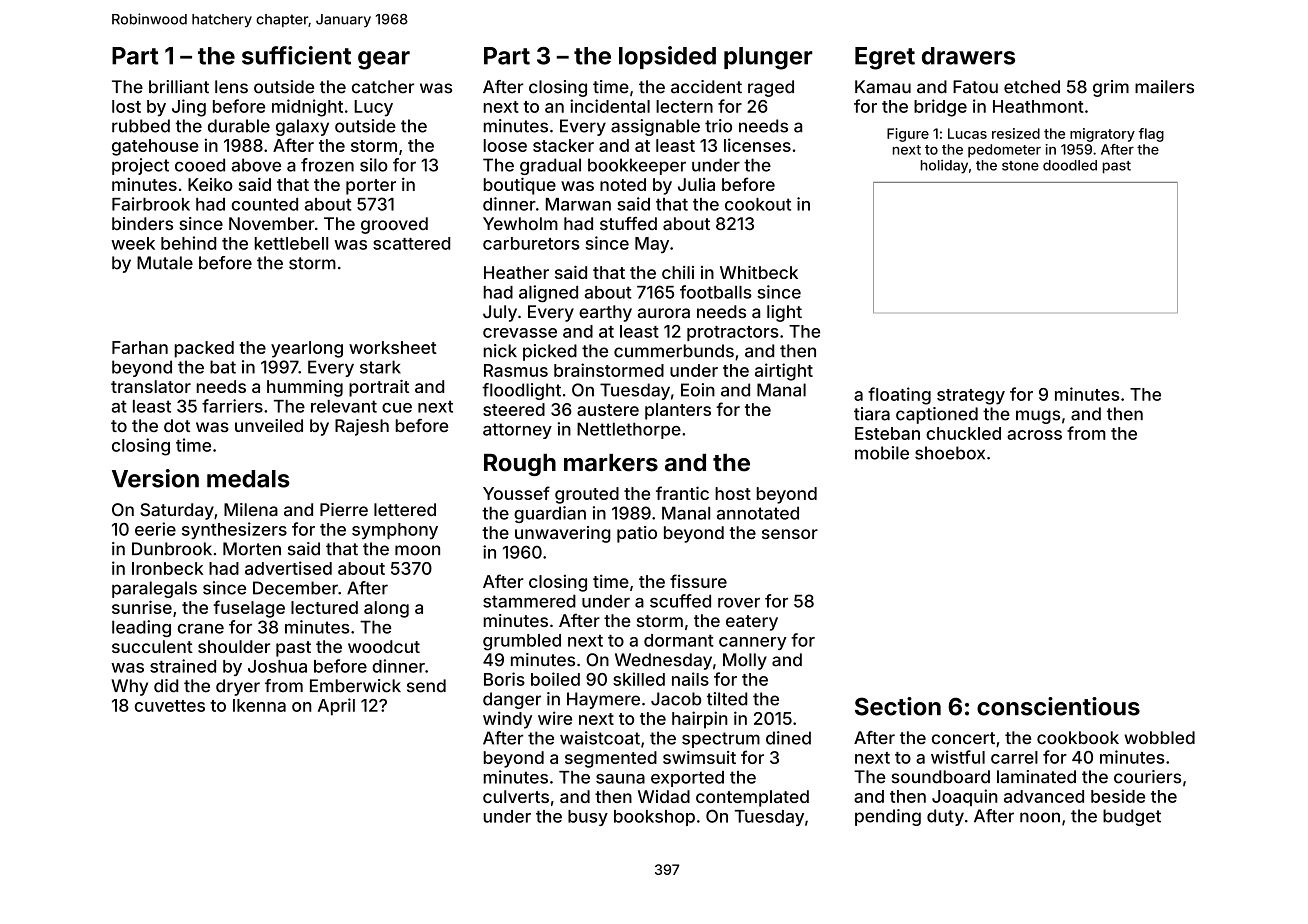 The width and height of the screenshot is (1308, 924). What do you see at coordinates (531, 243) in the screenshot?
I see `carburetors` at bounding box center [531, 243].
